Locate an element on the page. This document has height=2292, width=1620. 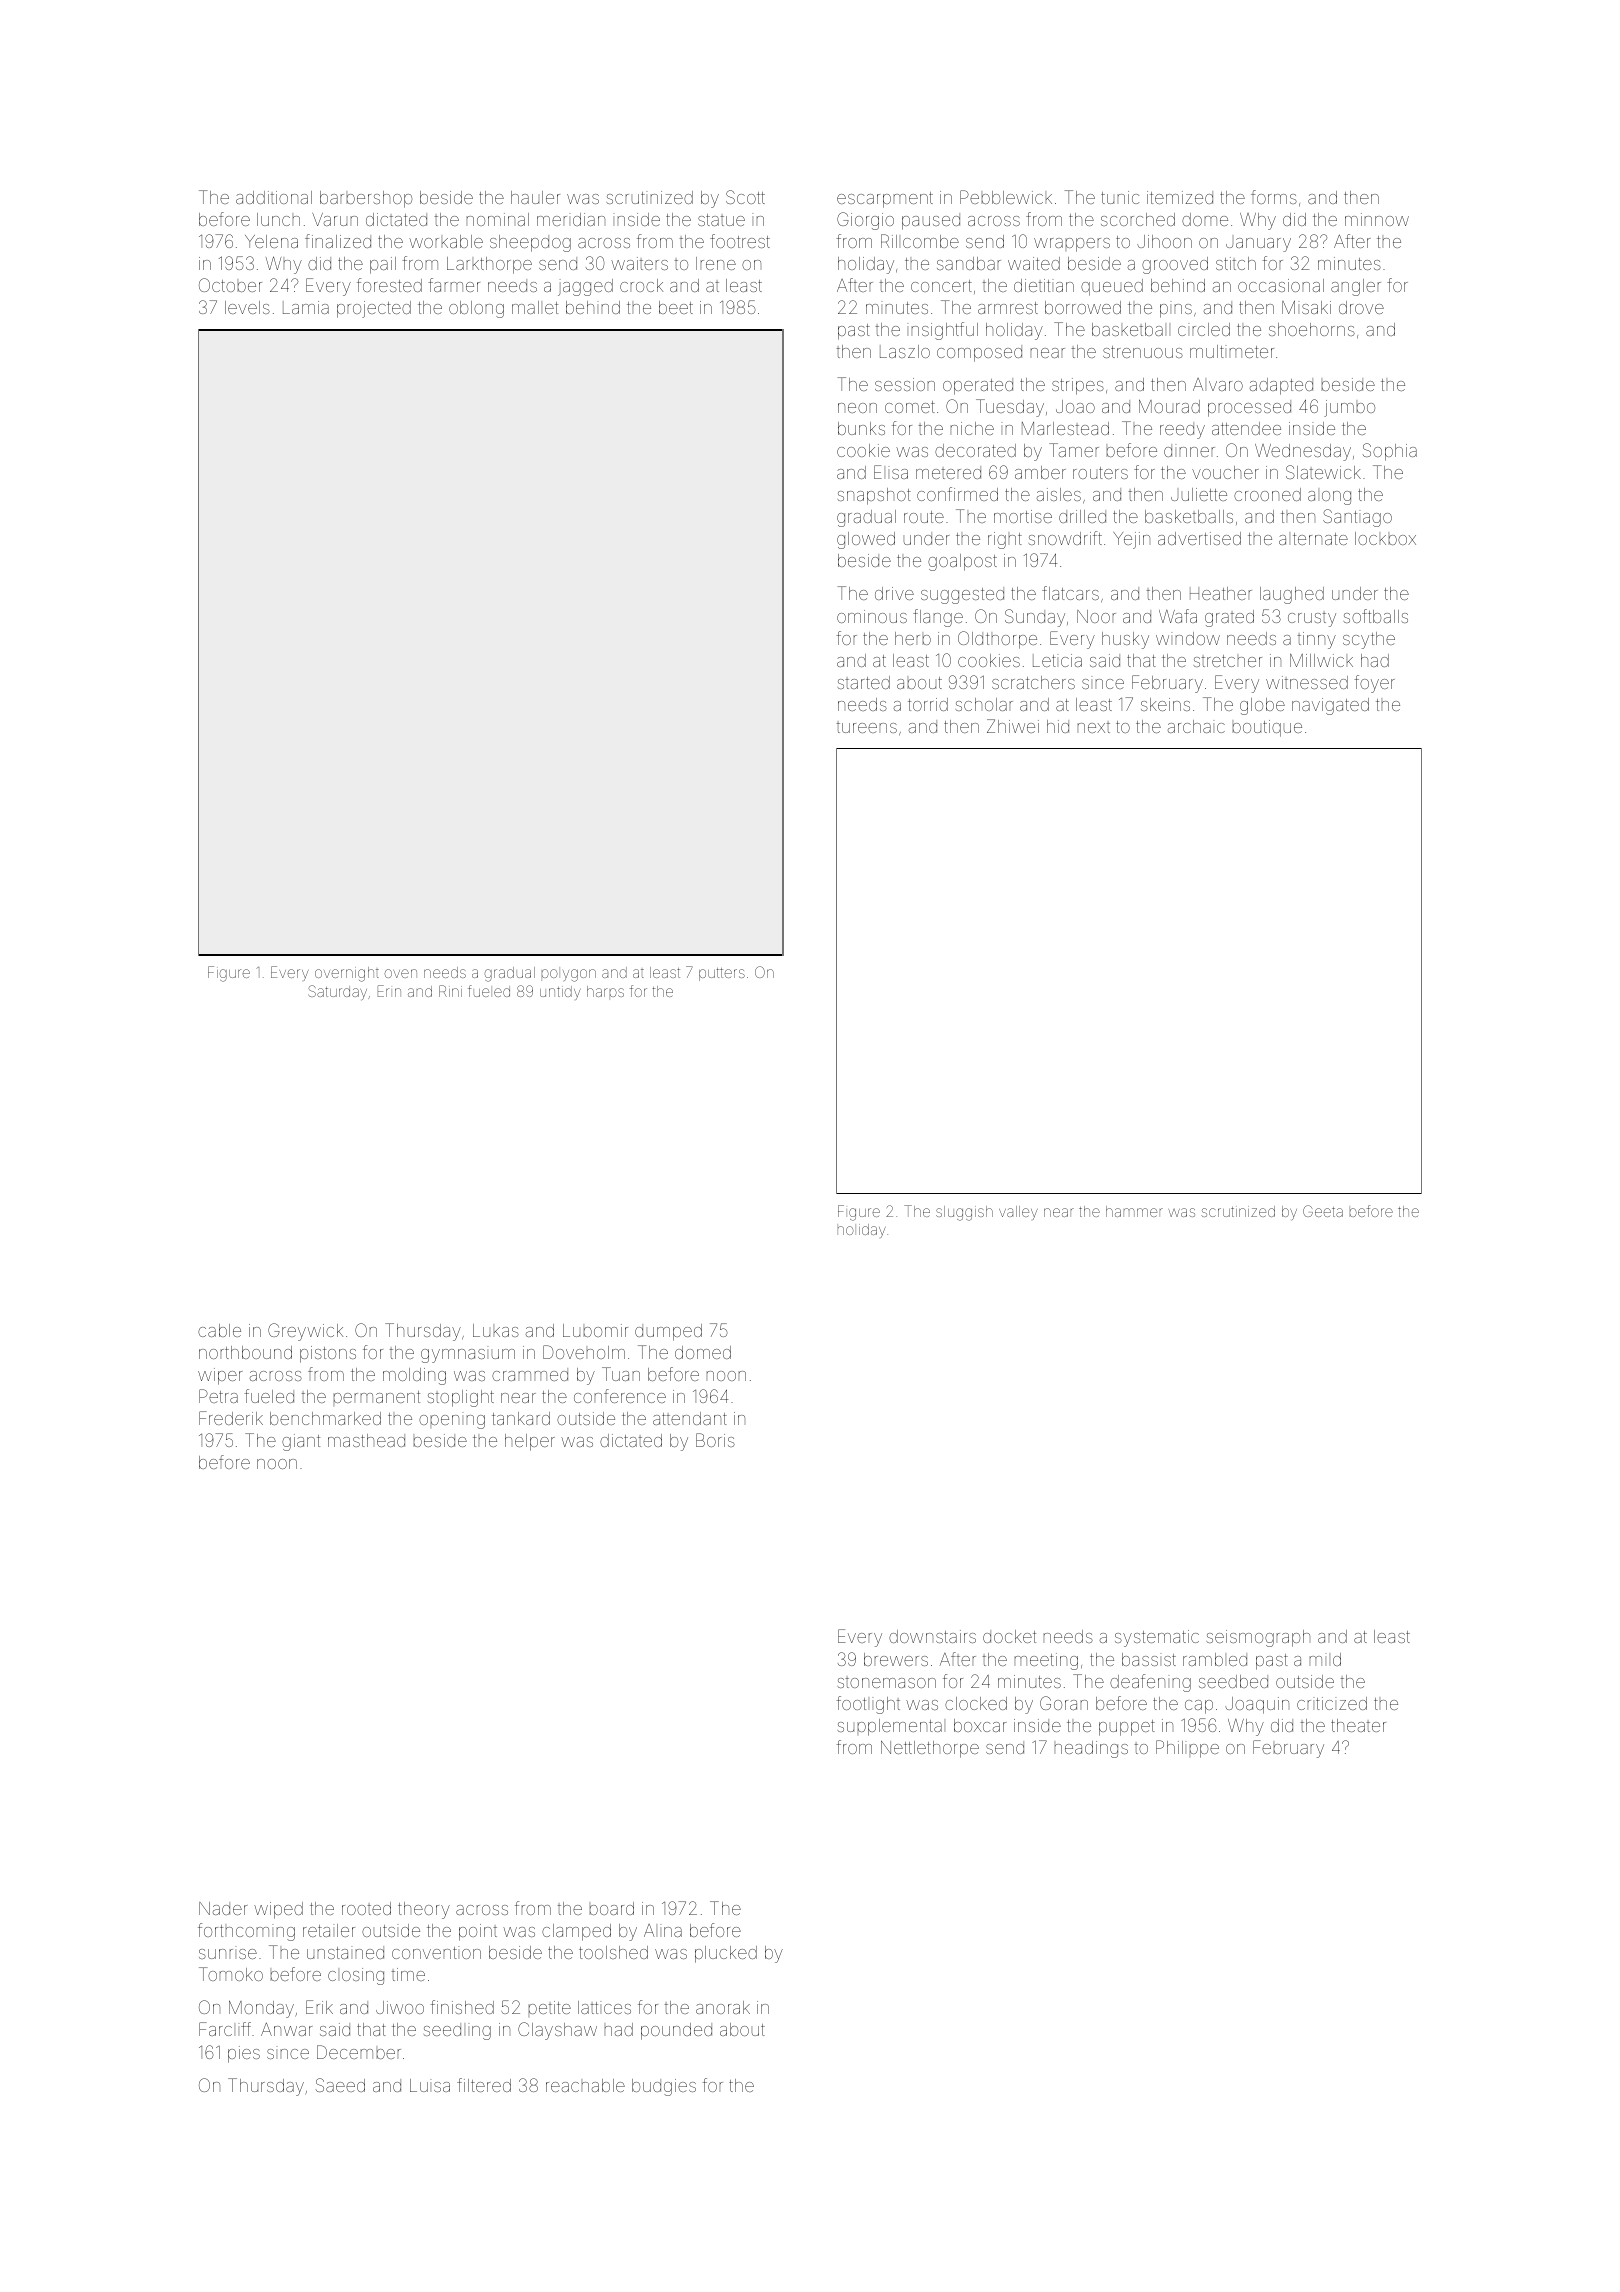
budgies is located at coordinates (664, 2087).
